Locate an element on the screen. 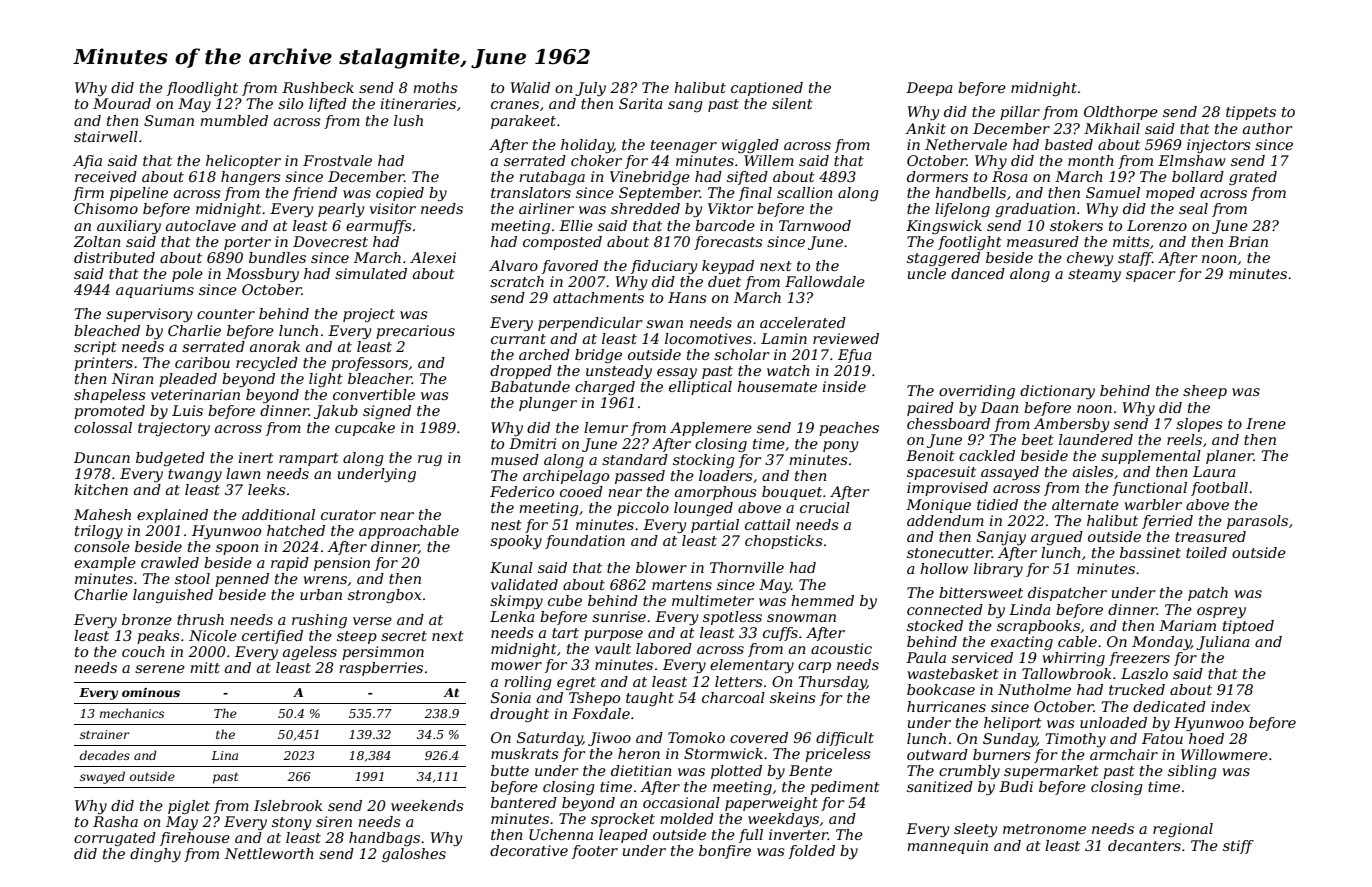  ferried is located at coordinates (1167, 522).
